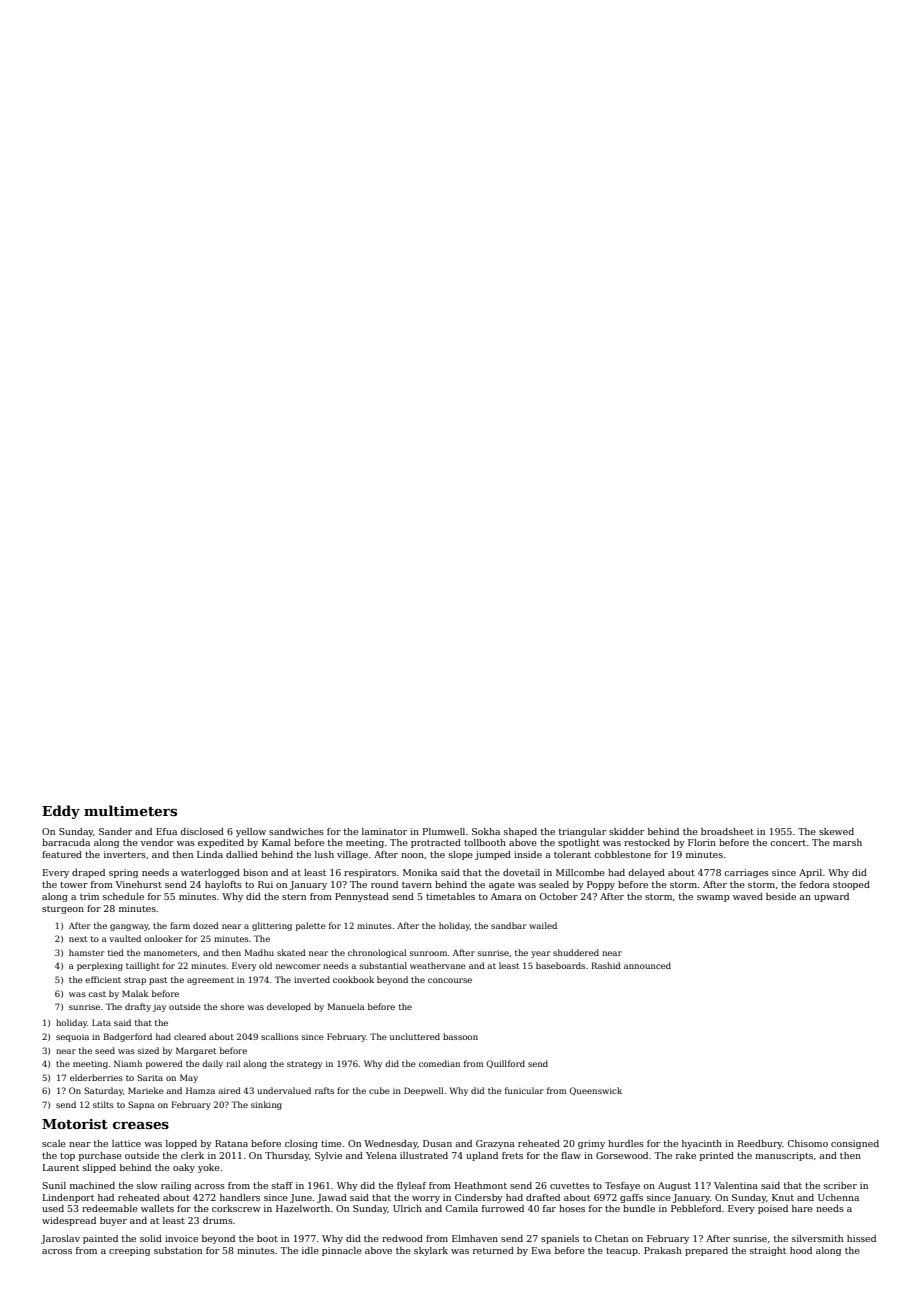 This image has height=1308, width=924. I want to click on wailed, so click(543, 925).
